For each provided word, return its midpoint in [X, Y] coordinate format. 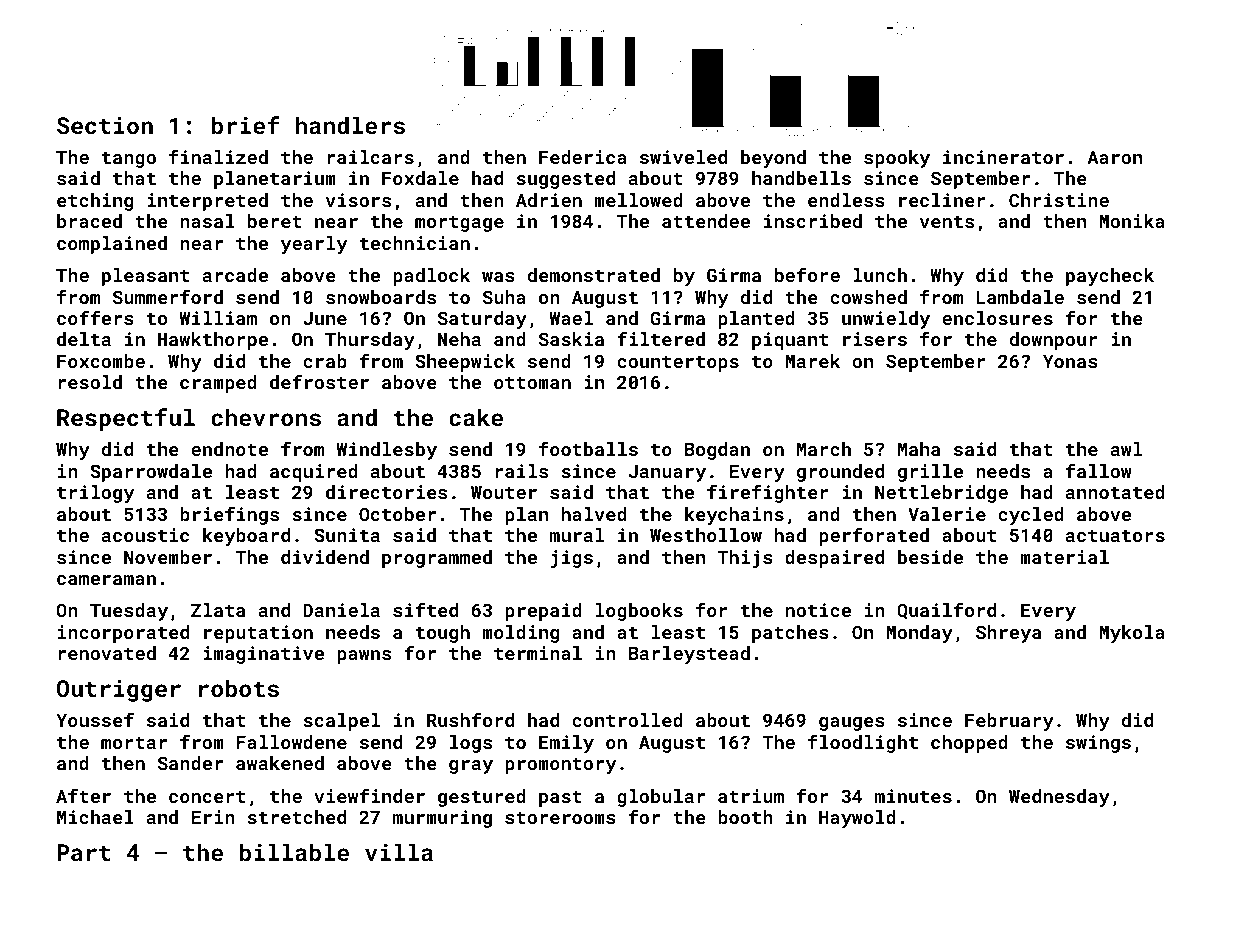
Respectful [126, 419]
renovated [107, 653]
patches [790, 634]
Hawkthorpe [213, 341]
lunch [880, 275]
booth [745, 817]
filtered [661, 338]
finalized [218, 156]
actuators [1115, 535]
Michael [95, 817]
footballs [588, 448]
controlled [627, 720]
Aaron [1114, 157]
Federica [583, 157]
